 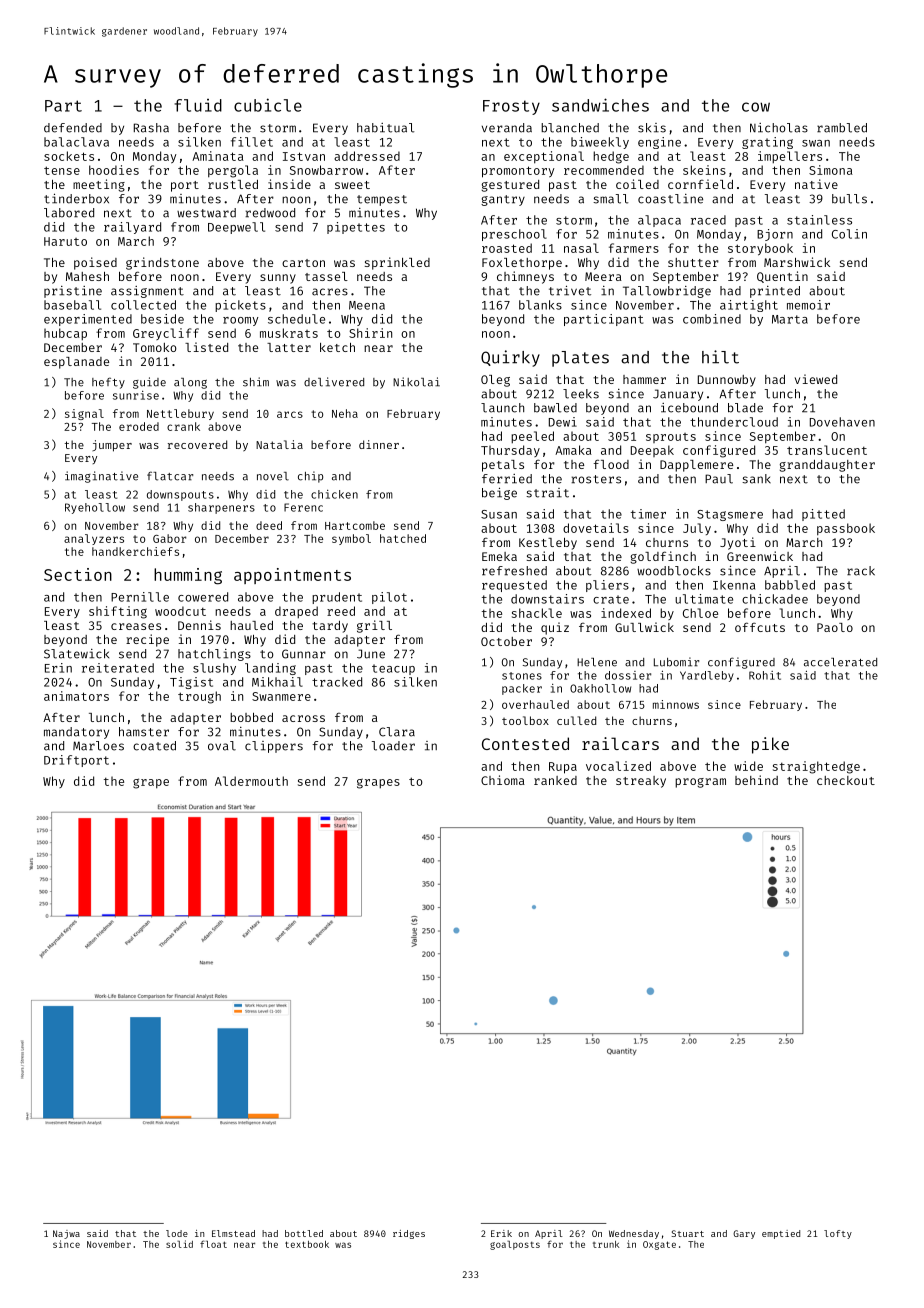 What do you see at coordinates (154, 746) in the screenshot?
I see `coated` at bounding box center [154, 746].
